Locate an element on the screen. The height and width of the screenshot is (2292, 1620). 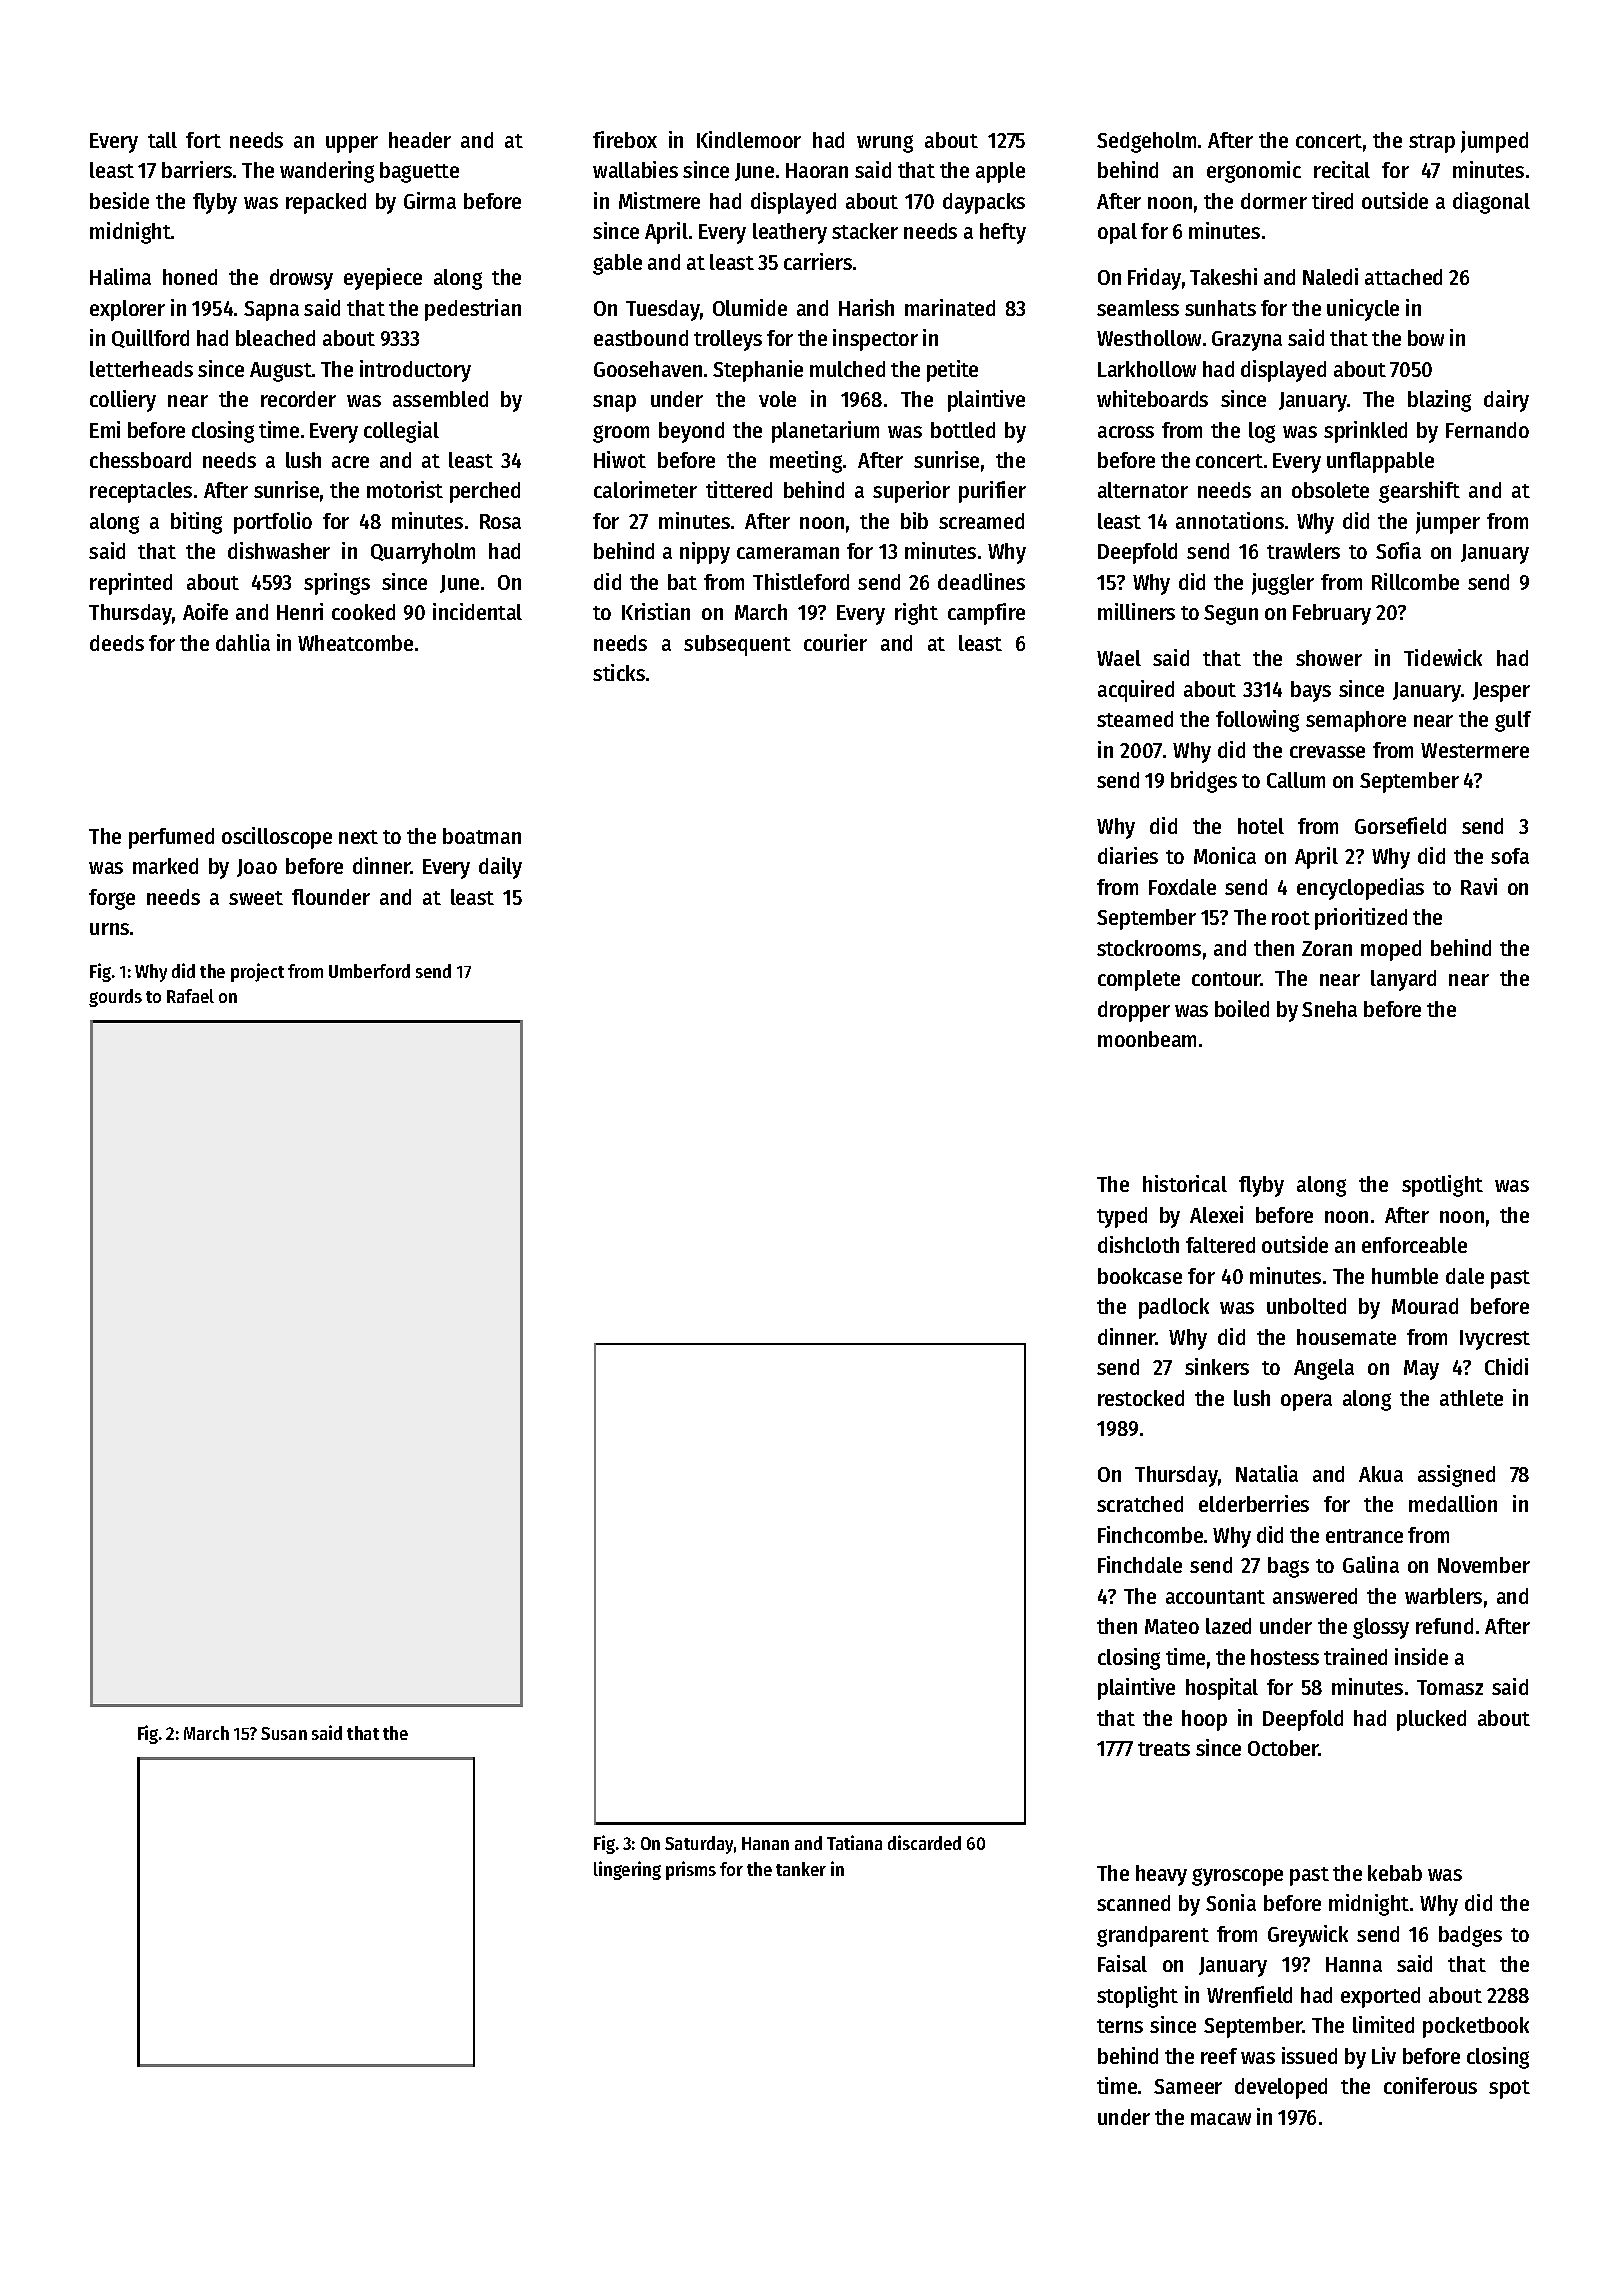
collegial is located at coordinates (401, 432).
